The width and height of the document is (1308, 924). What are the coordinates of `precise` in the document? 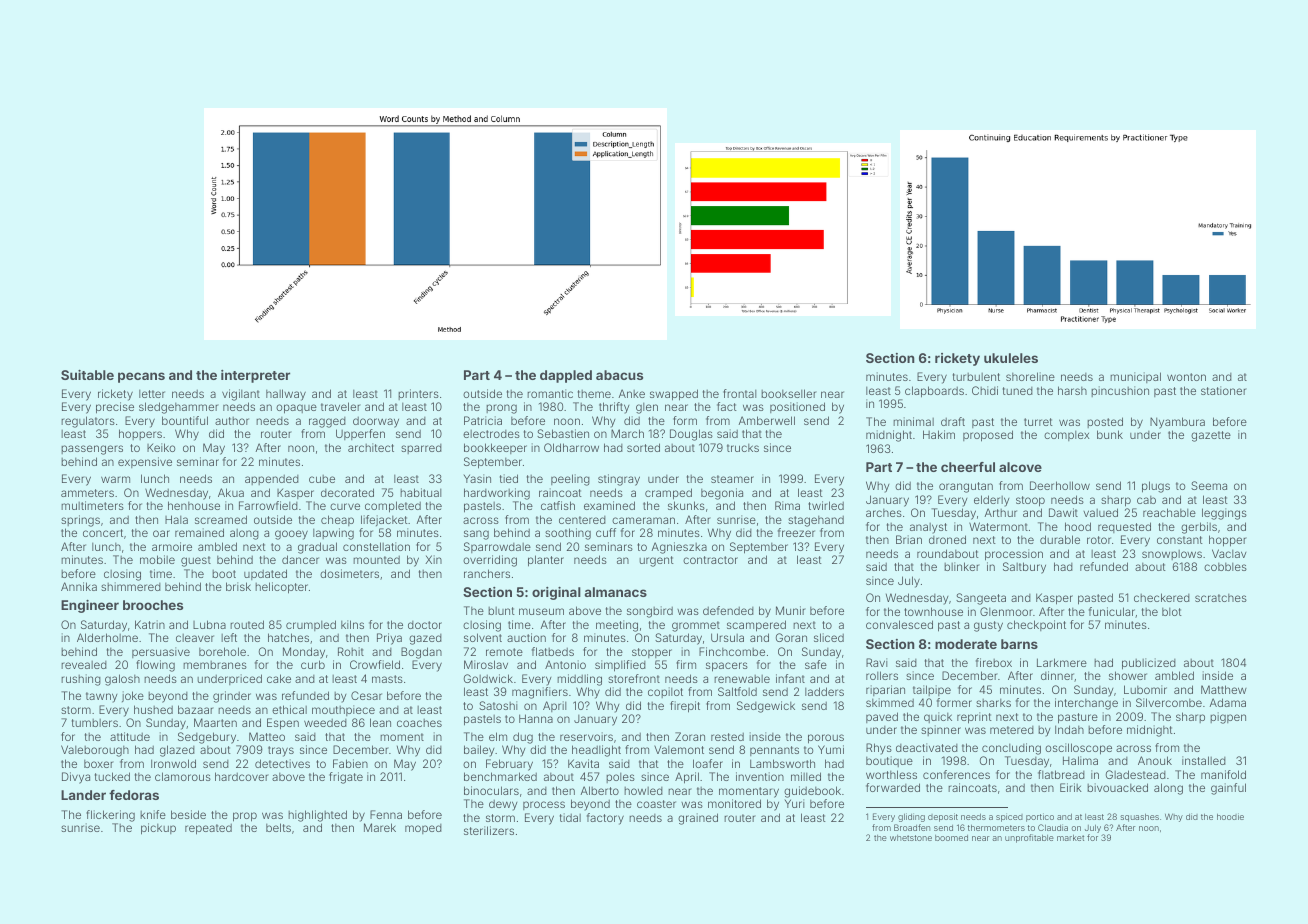 It's located at (115, 408).
